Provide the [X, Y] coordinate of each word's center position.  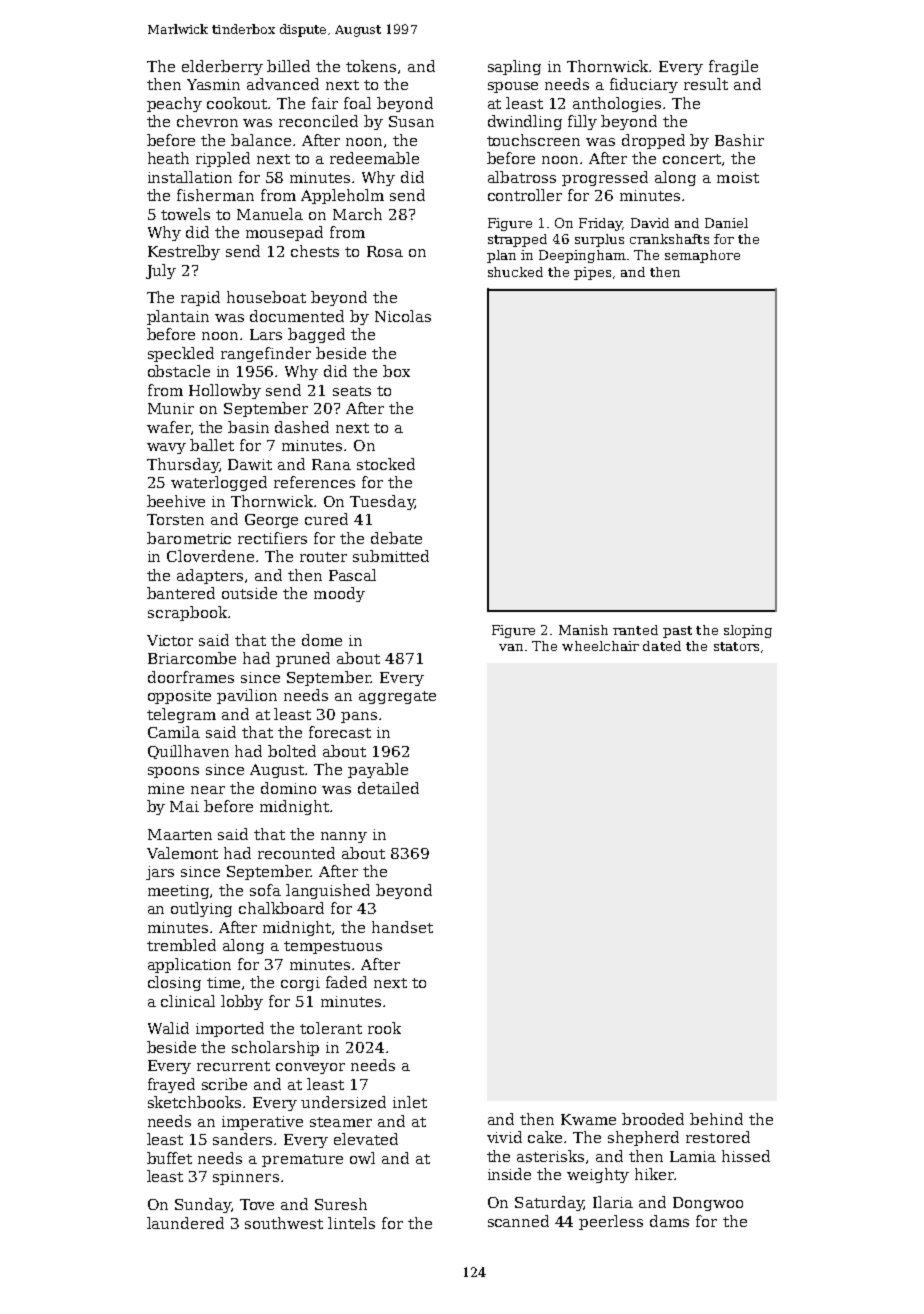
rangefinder [266, 354]
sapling [514, 67]
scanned [518, 1221]
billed [288, 66]
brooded [653, 1119]
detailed [388, 788]
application [189, 965]
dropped [653, 141]
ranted [635, 630]
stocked [386, 464]
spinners [246, 1178]
